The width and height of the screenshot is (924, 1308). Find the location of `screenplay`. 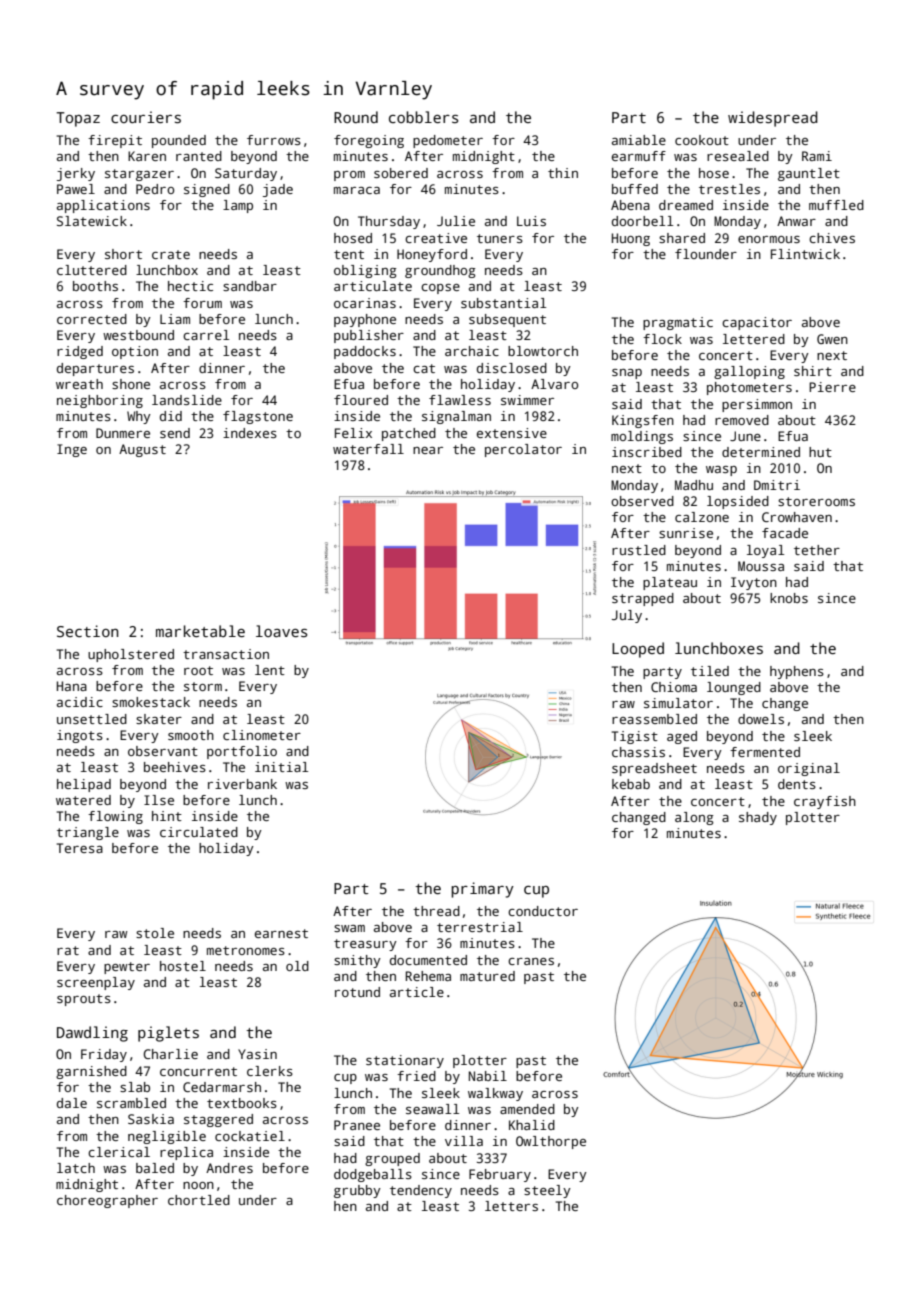

screenplay is located at coordinates (96, 983).
